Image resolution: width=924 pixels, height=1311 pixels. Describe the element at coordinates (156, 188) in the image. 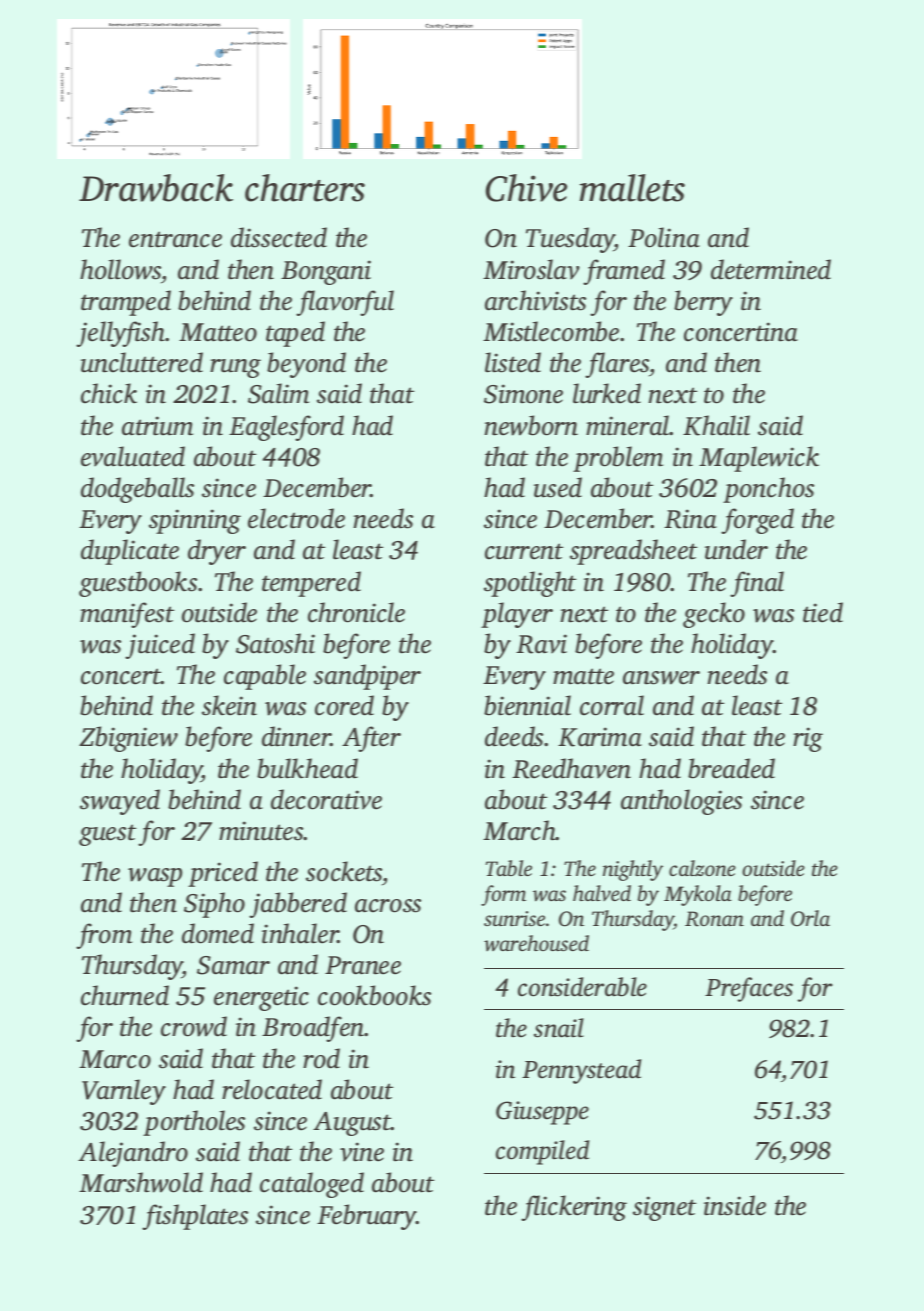

I see `Drawback` at that location.
